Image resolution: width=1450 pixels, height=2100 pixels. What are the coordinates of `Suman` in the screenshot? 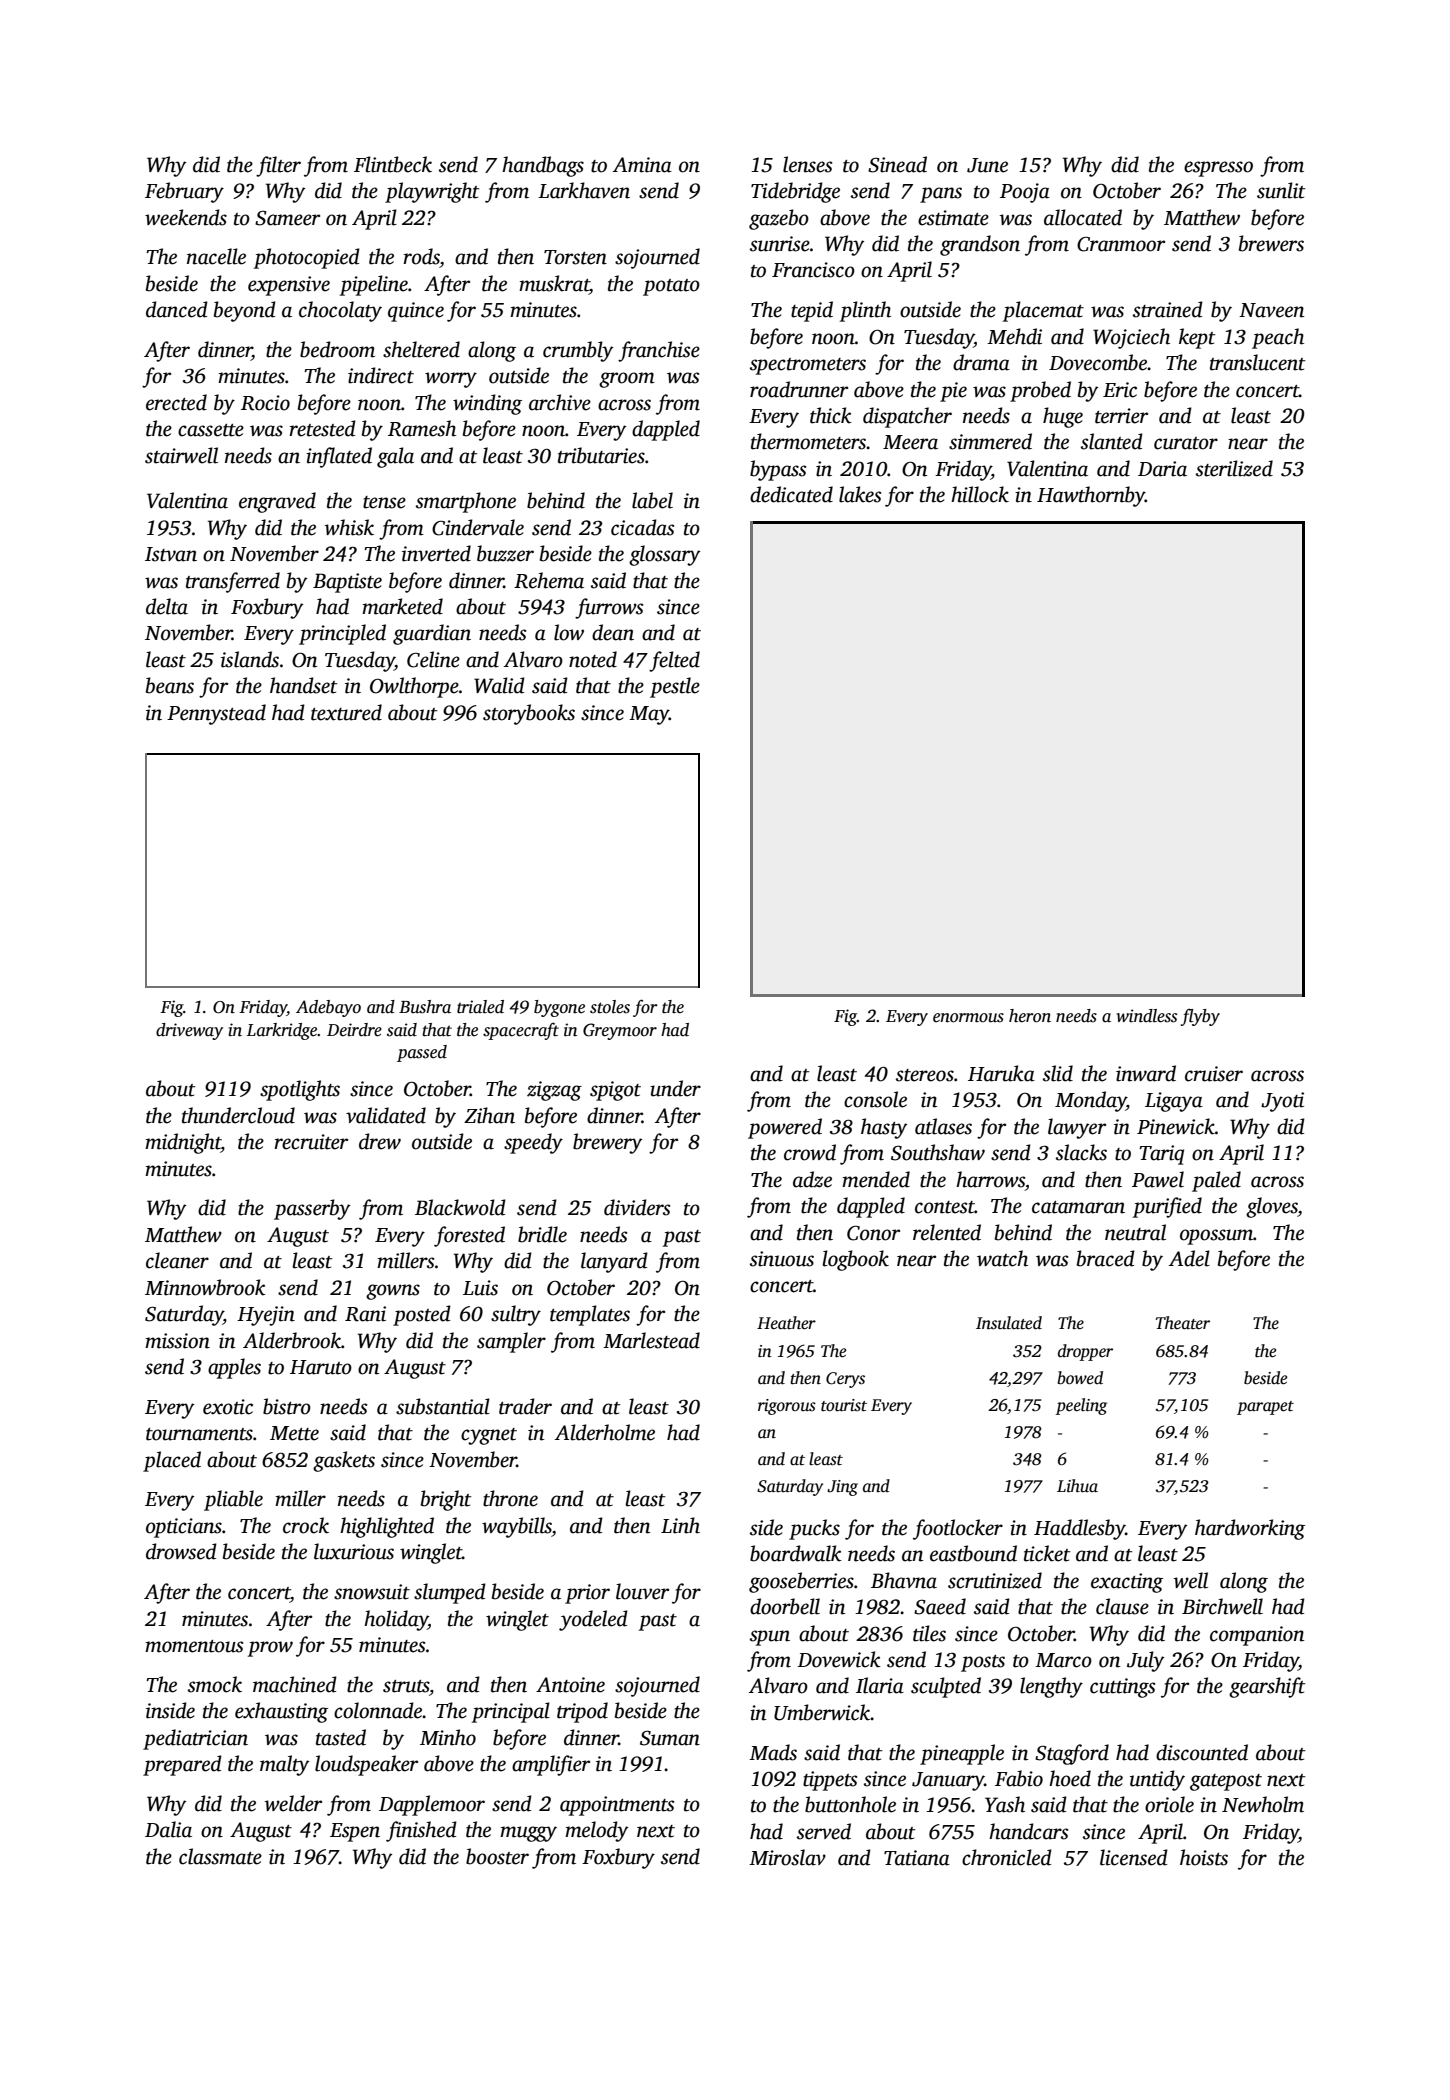 It's located at (670, 1738).
